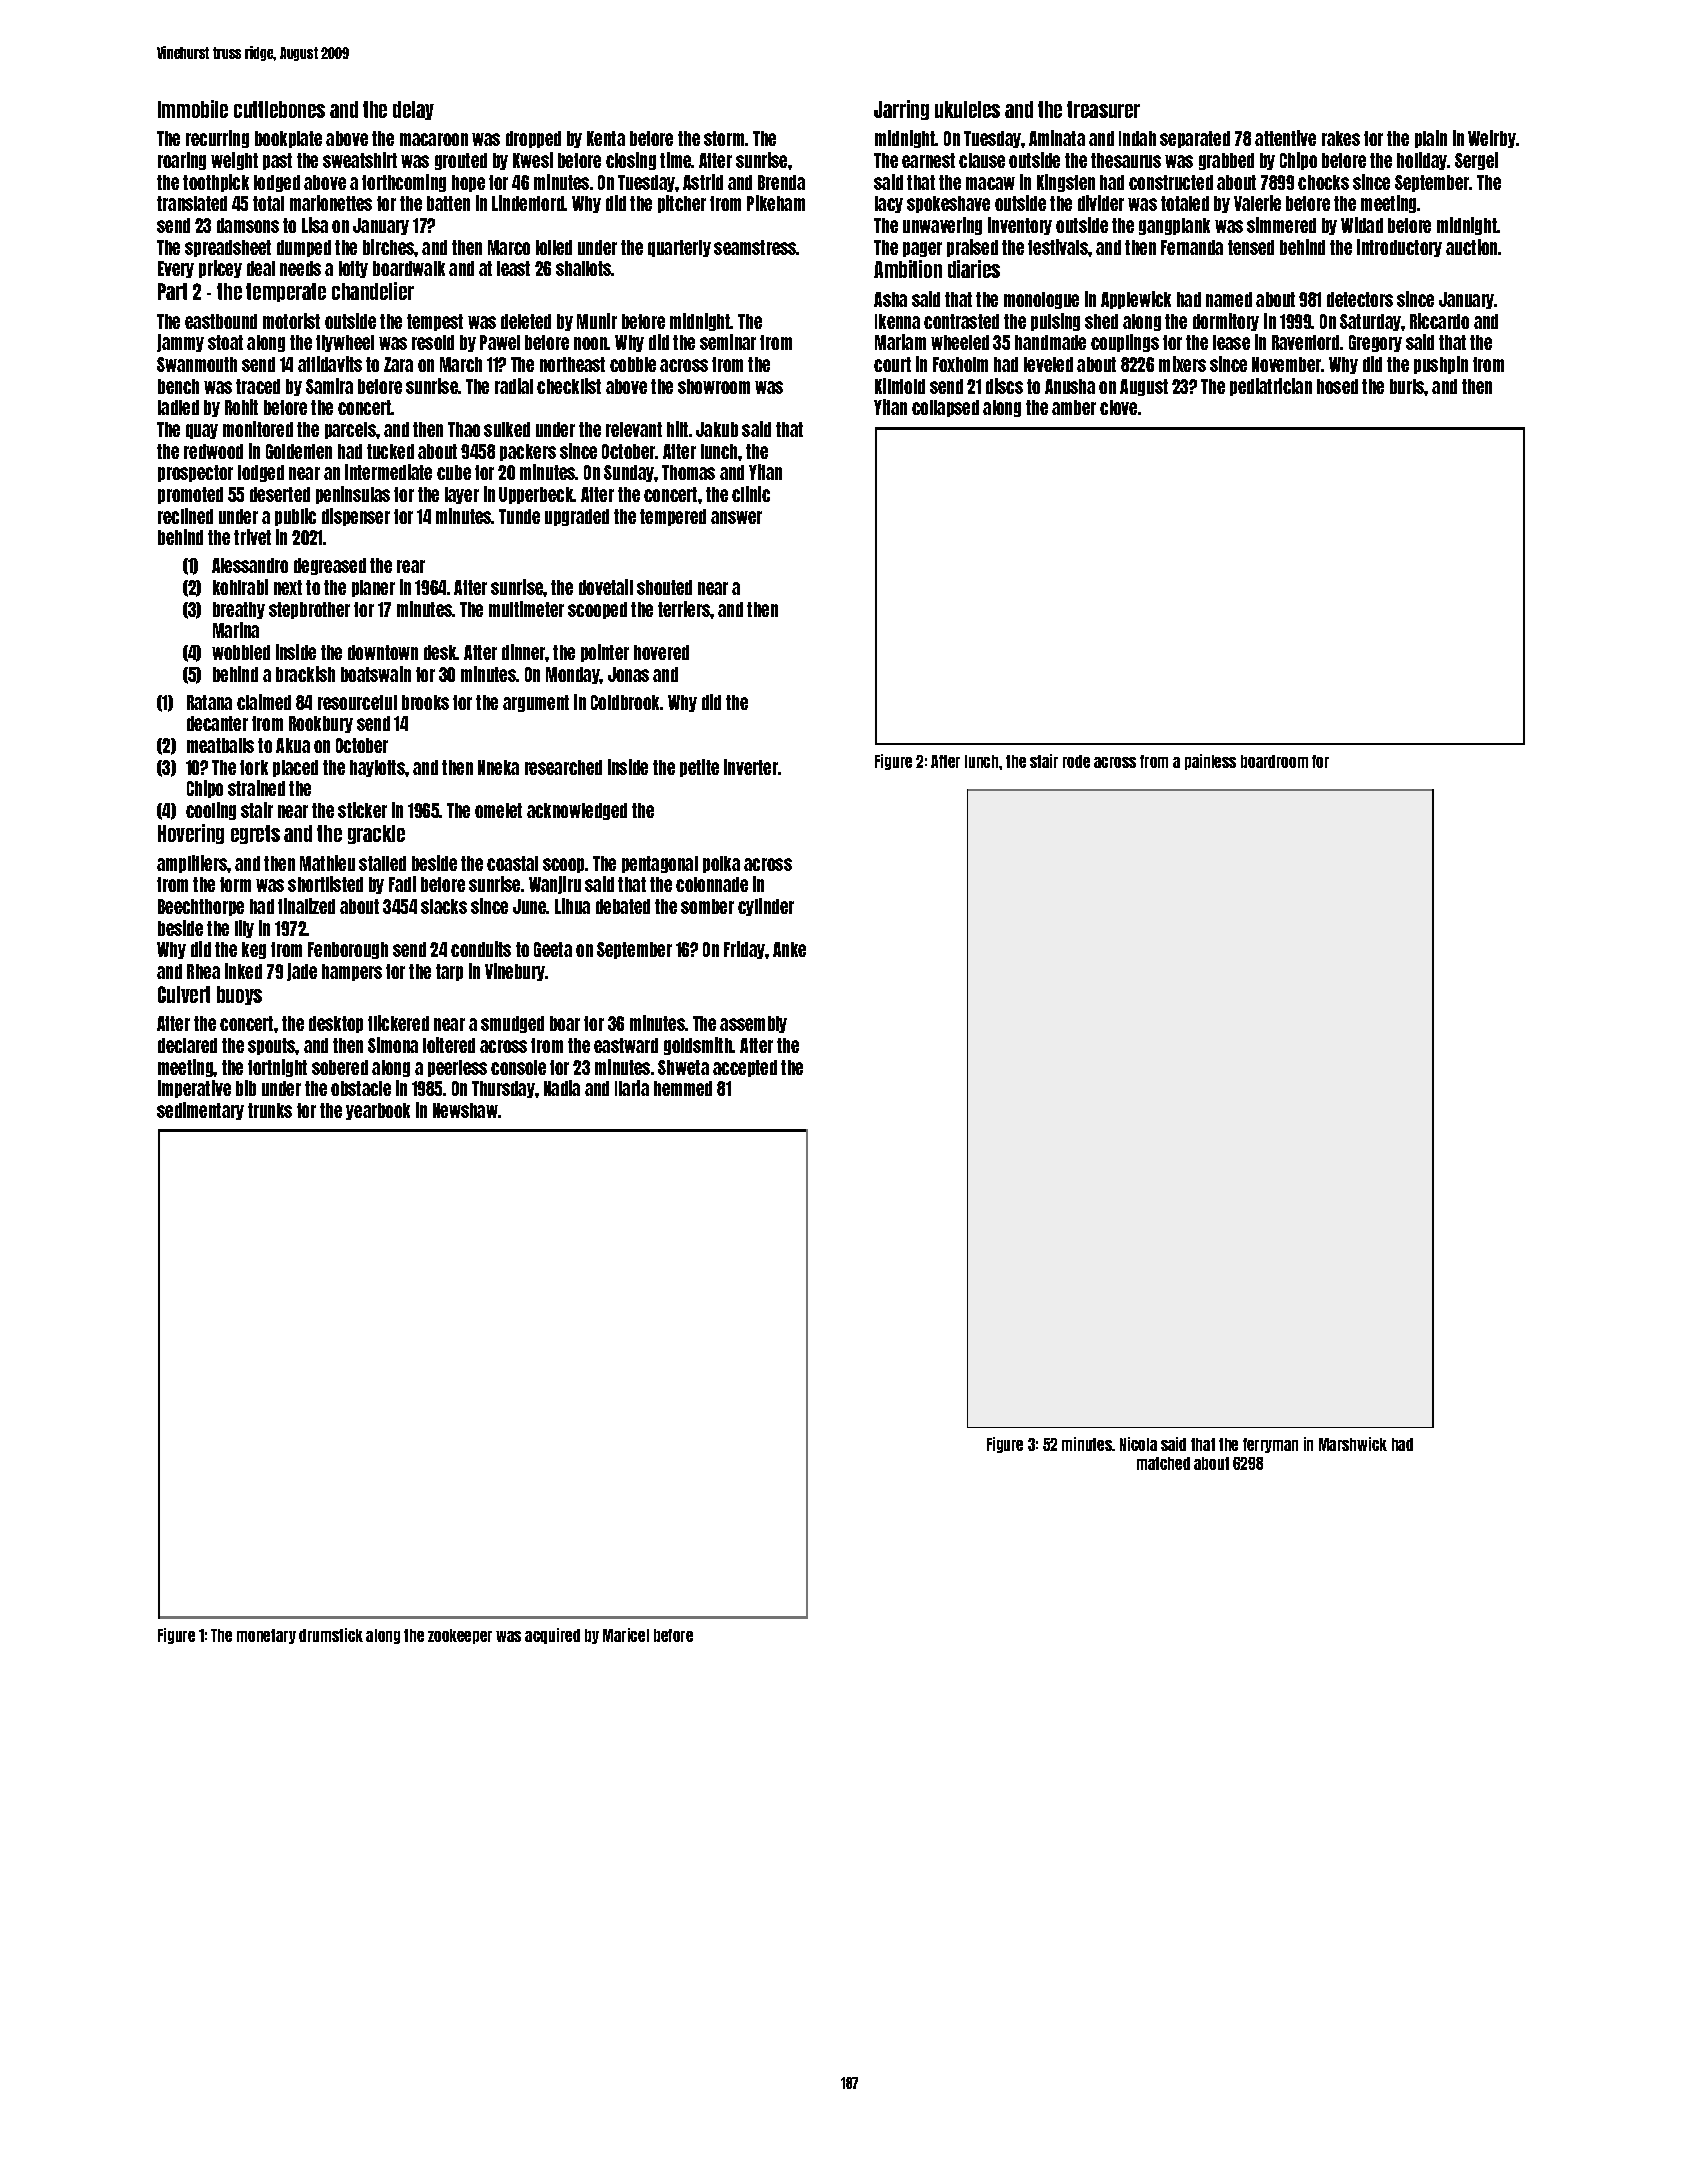 The width and height of the screenshot is (1683, 2178). Describe the element at coordinates (266, 1636) in the screenshot. I see `monetary` at that location.
